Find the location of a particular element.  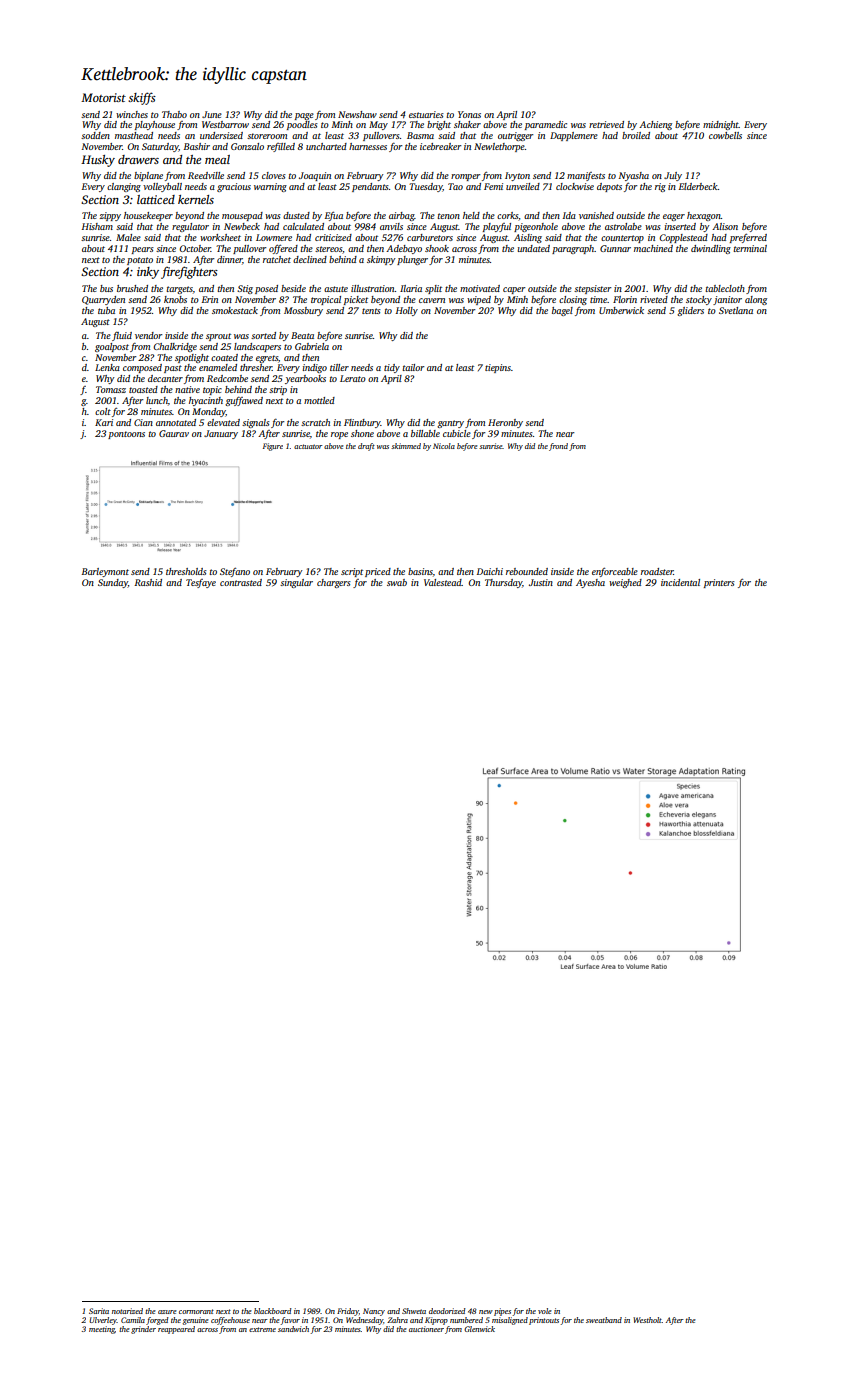

blackboard is located at coordinates (273, 1311).
